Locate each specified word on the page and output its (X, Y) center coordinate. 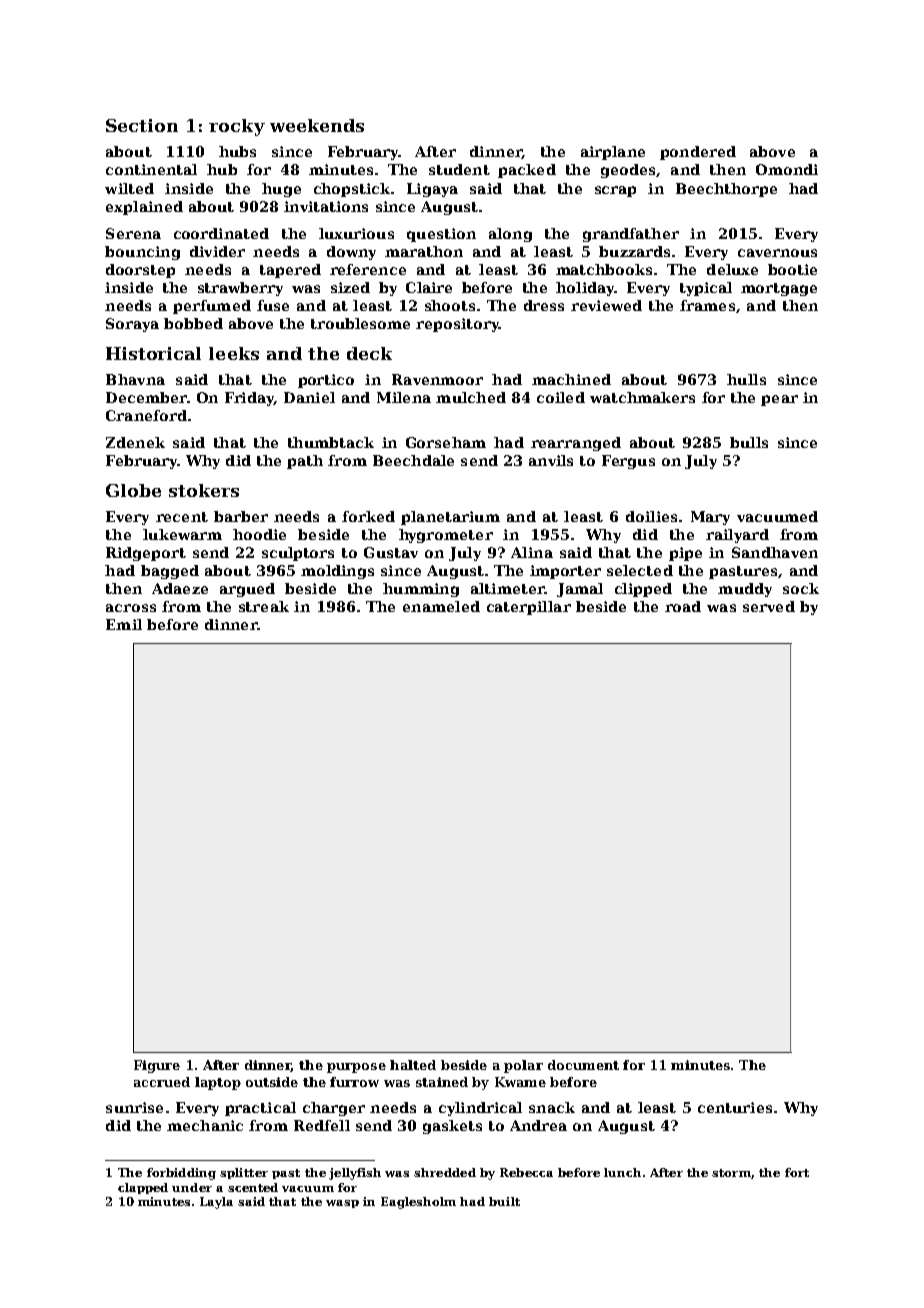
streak (264, 606)
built (504, 1201)
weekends (317, 125)
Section (142, 125)
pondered (698, 153)
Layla (216, 1203)
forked (368, 516)
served (769, 606)
